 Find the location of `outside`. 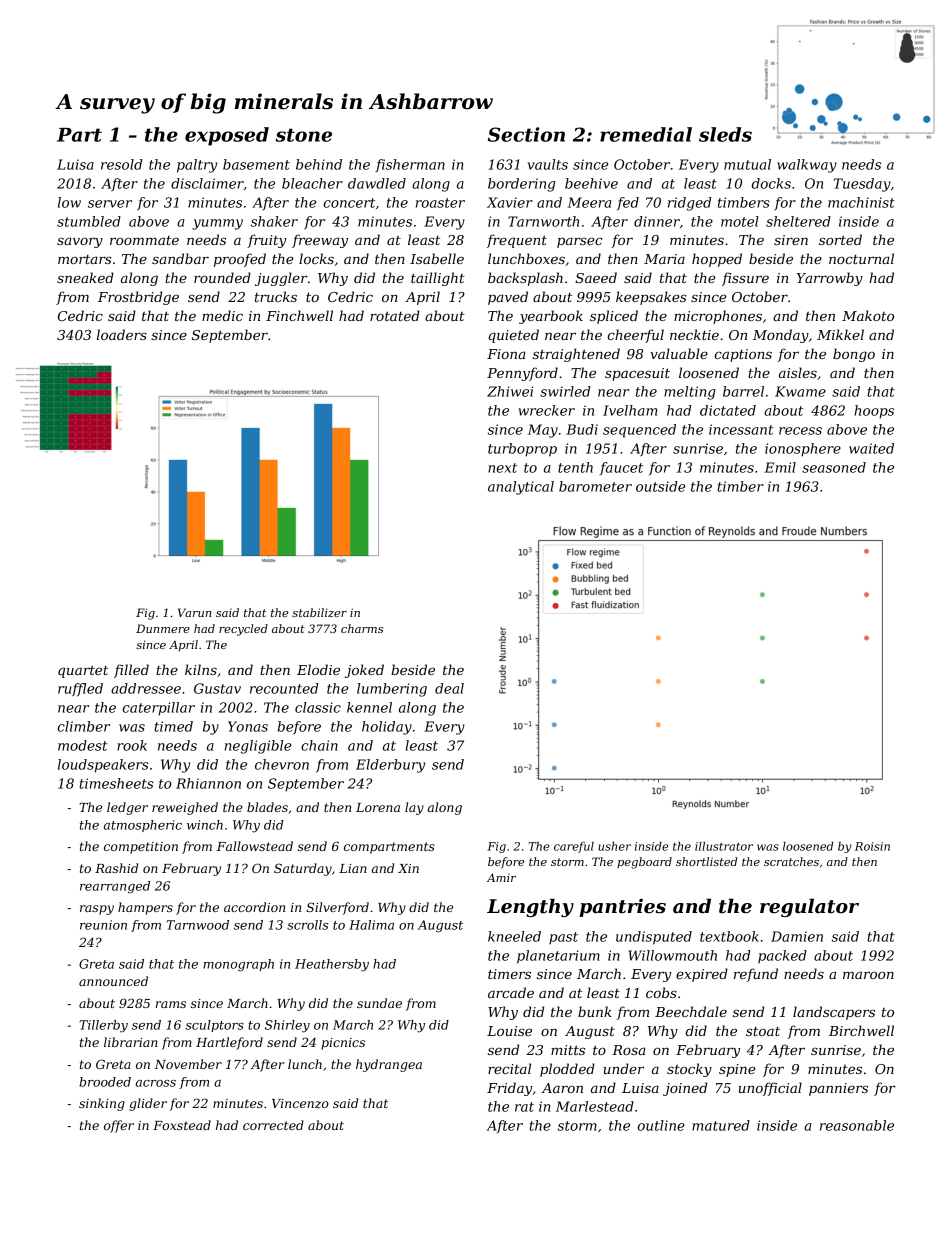

outside is located at coordinates (660, 486).
